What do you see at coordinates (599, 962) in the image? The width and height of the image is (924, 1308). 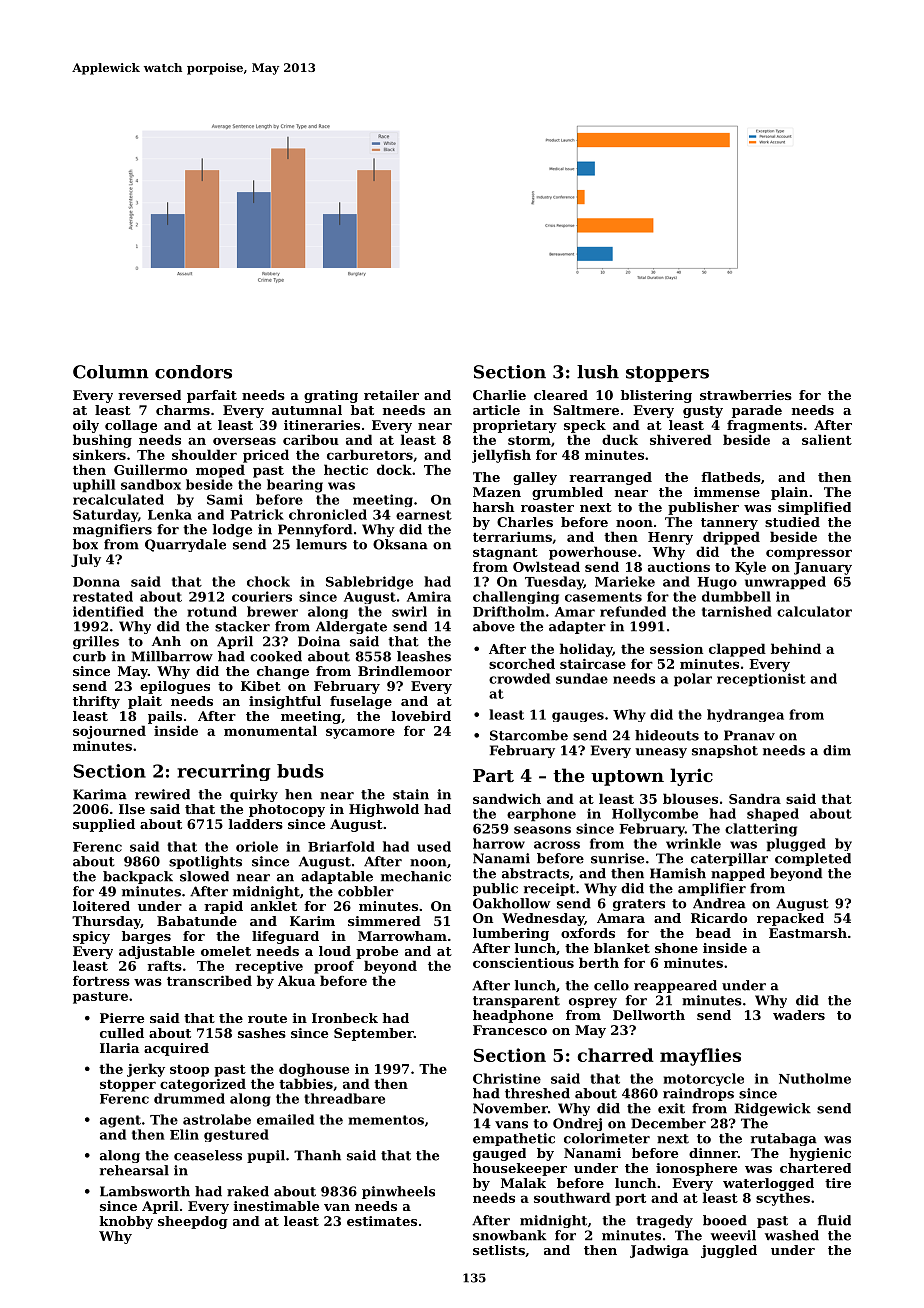 I see `berth` at bounding box center [599, 962].
